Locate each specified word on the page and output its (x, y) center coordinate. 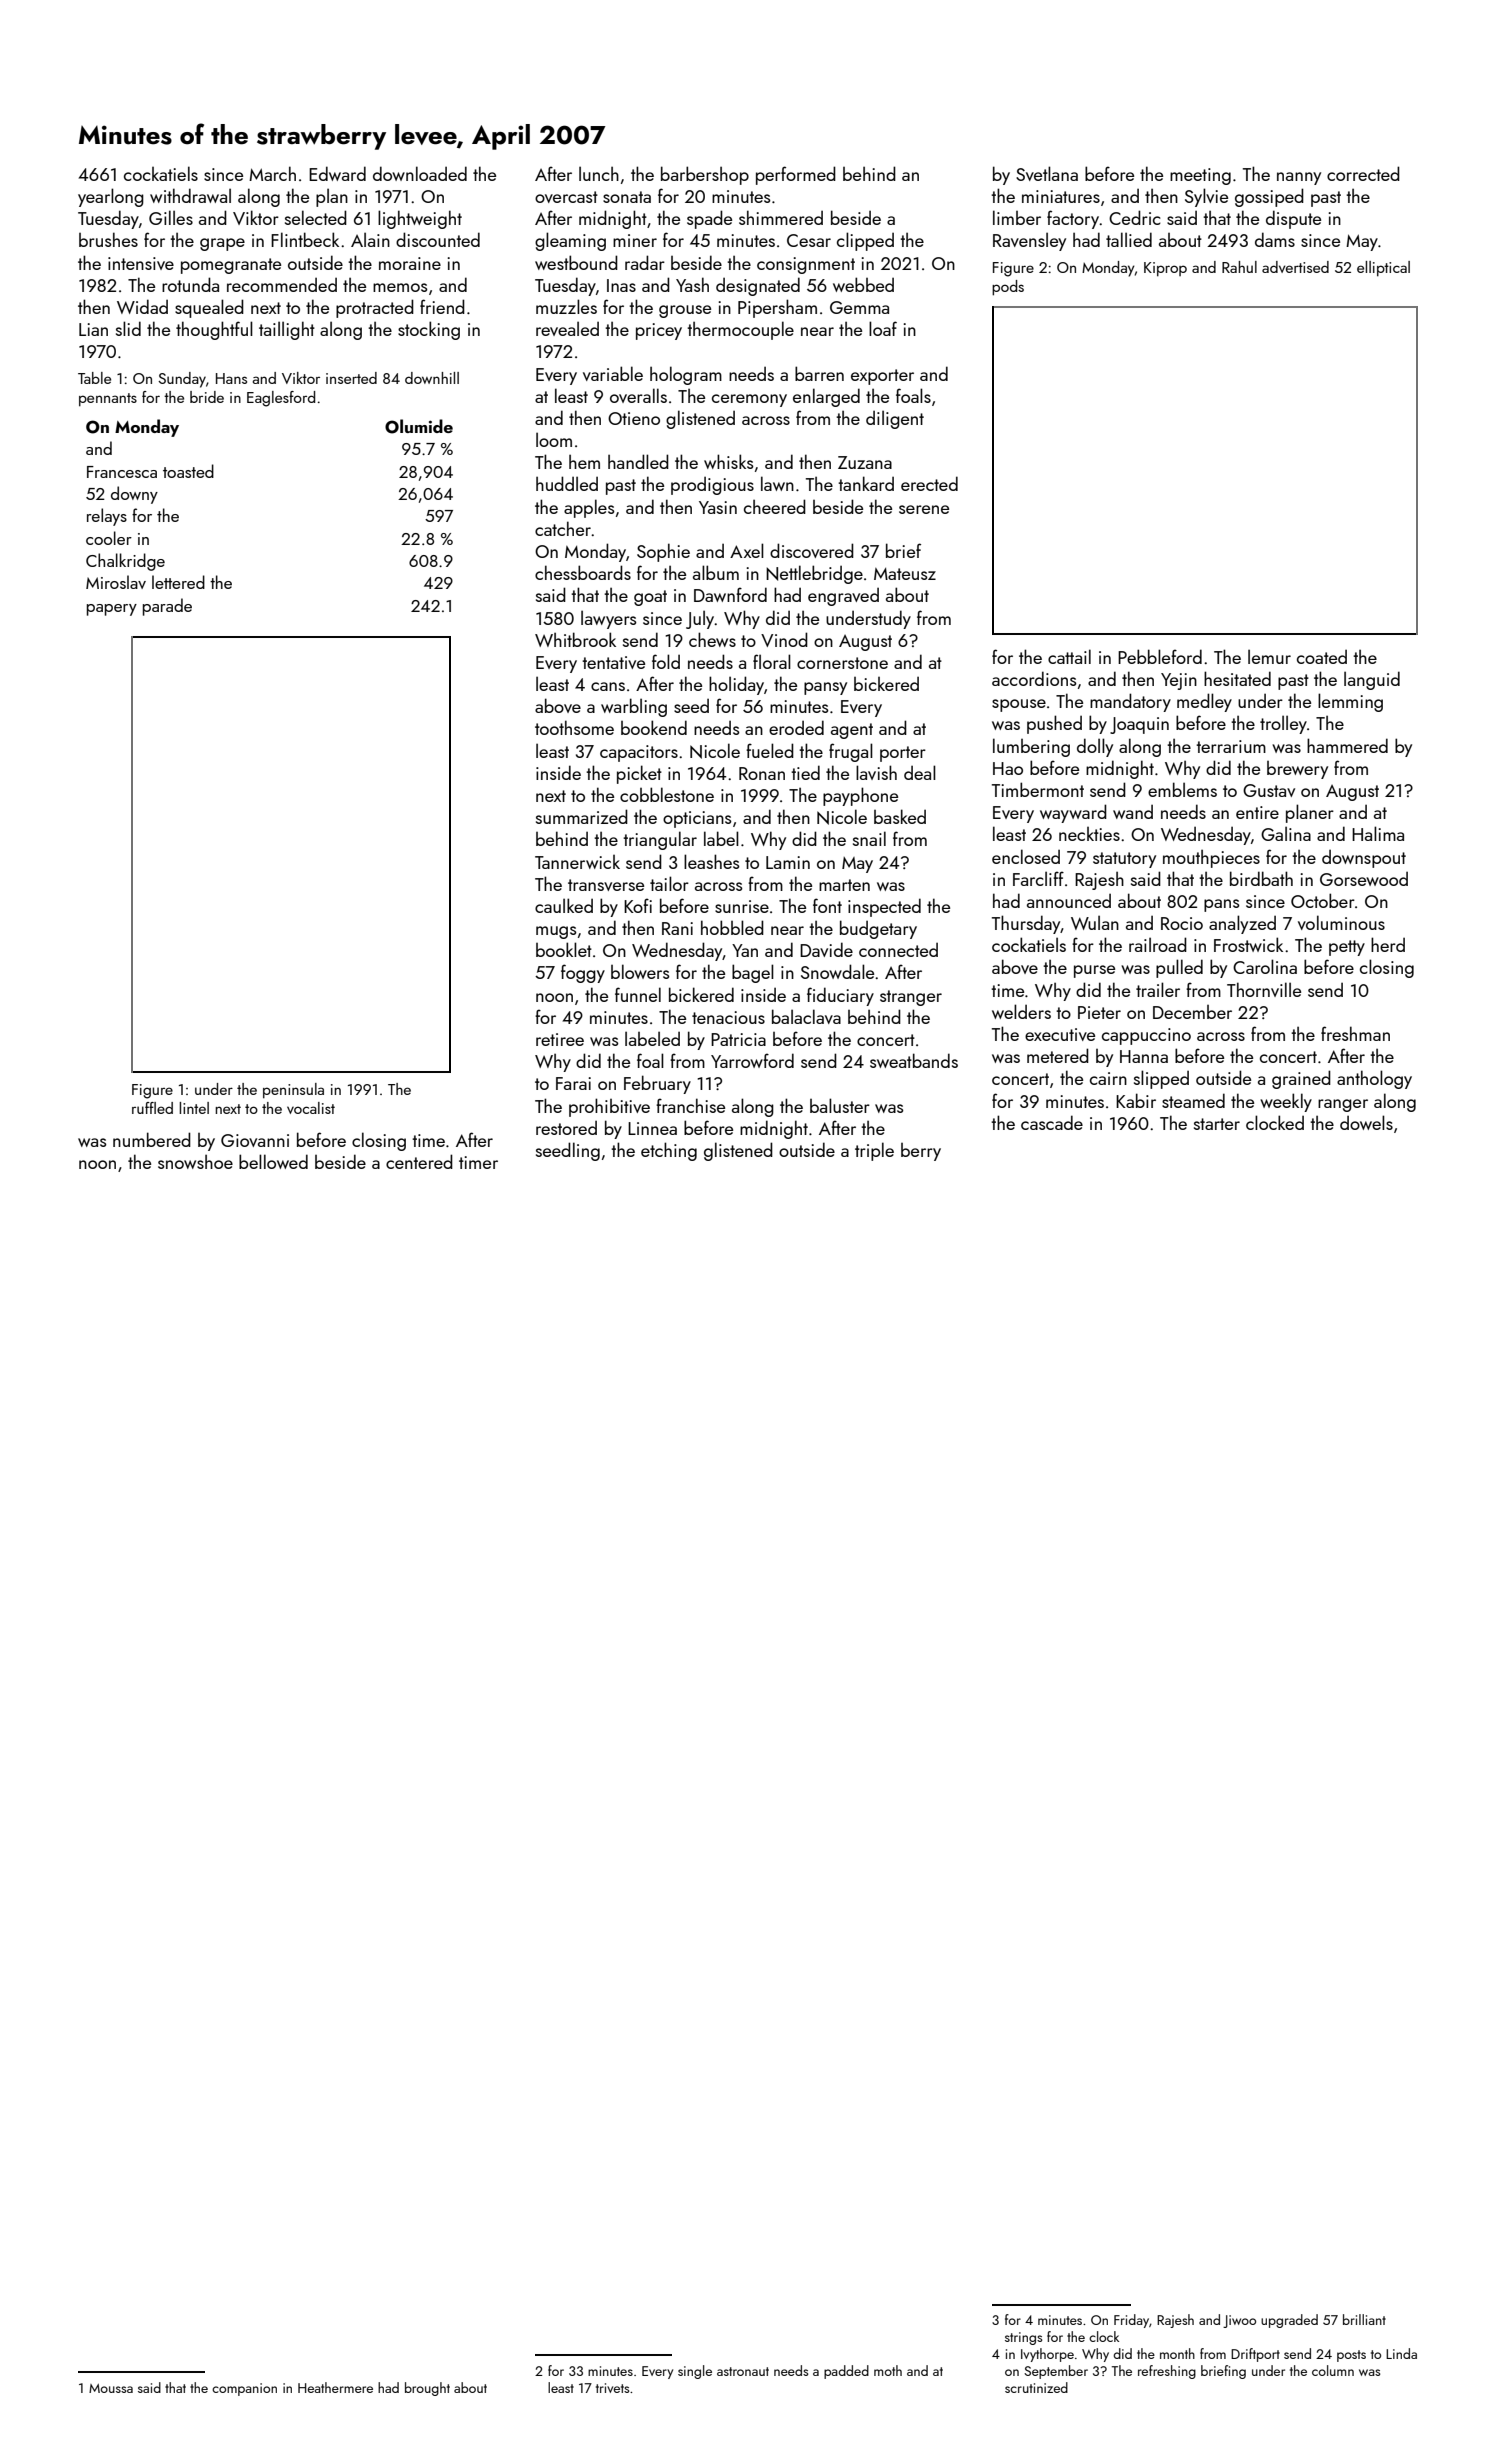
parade (167, 607)
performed (796, 175)
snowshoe (195, 1162)
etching (669, 1151)
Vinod (784, 639)
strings (1023, 2338)
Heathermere (335, 2387)
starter (1217, 1124)
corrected (1363, 173)
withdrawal (190, 195)
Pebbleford (1160, 656)
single (695, 2372)
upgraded (1289, 2321)
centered (419, 1161)
